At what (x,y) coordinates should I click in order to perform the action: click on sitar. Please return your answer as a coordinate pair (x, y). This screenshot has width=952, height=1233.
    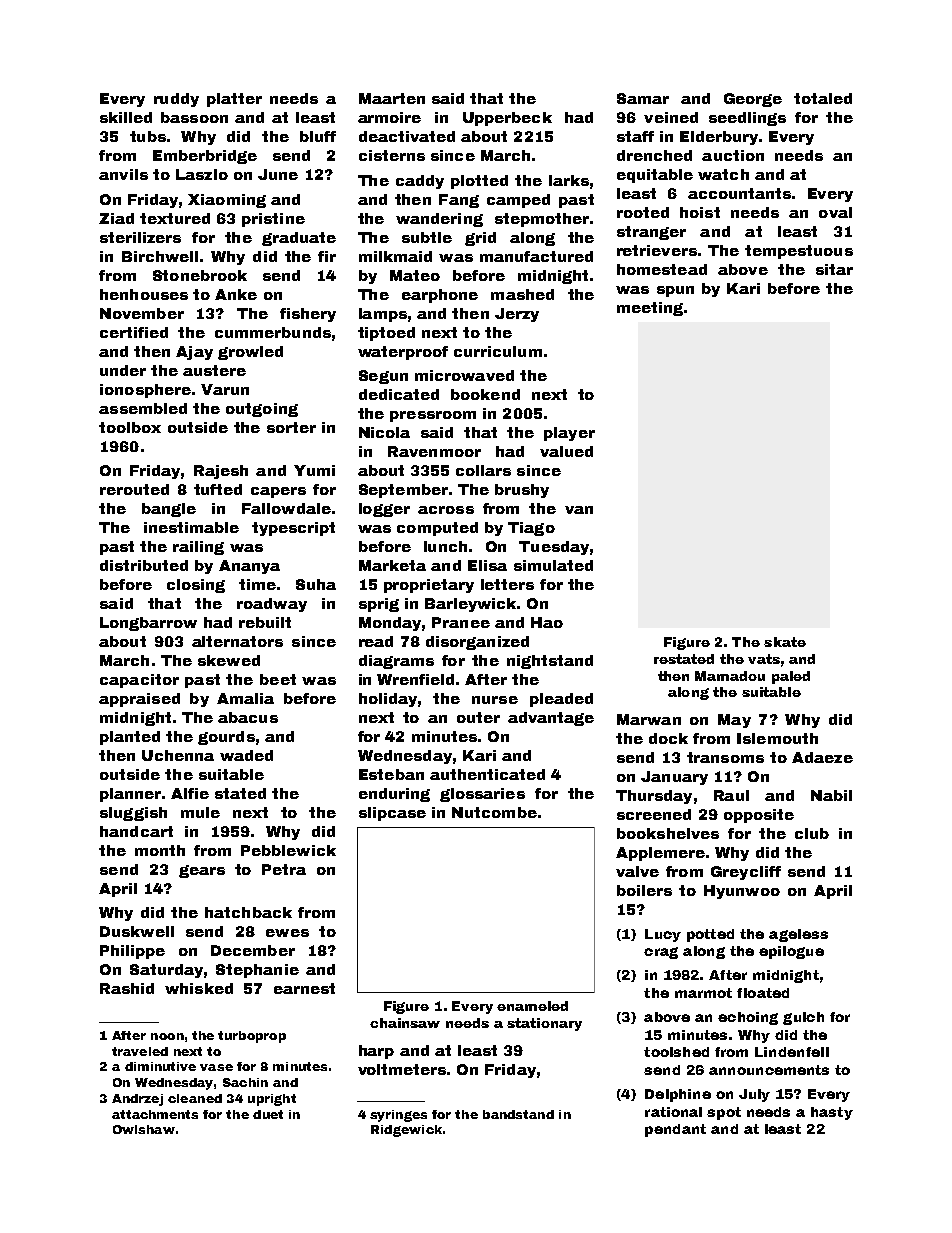
    Looking at the image, I should click on (834, 269).
